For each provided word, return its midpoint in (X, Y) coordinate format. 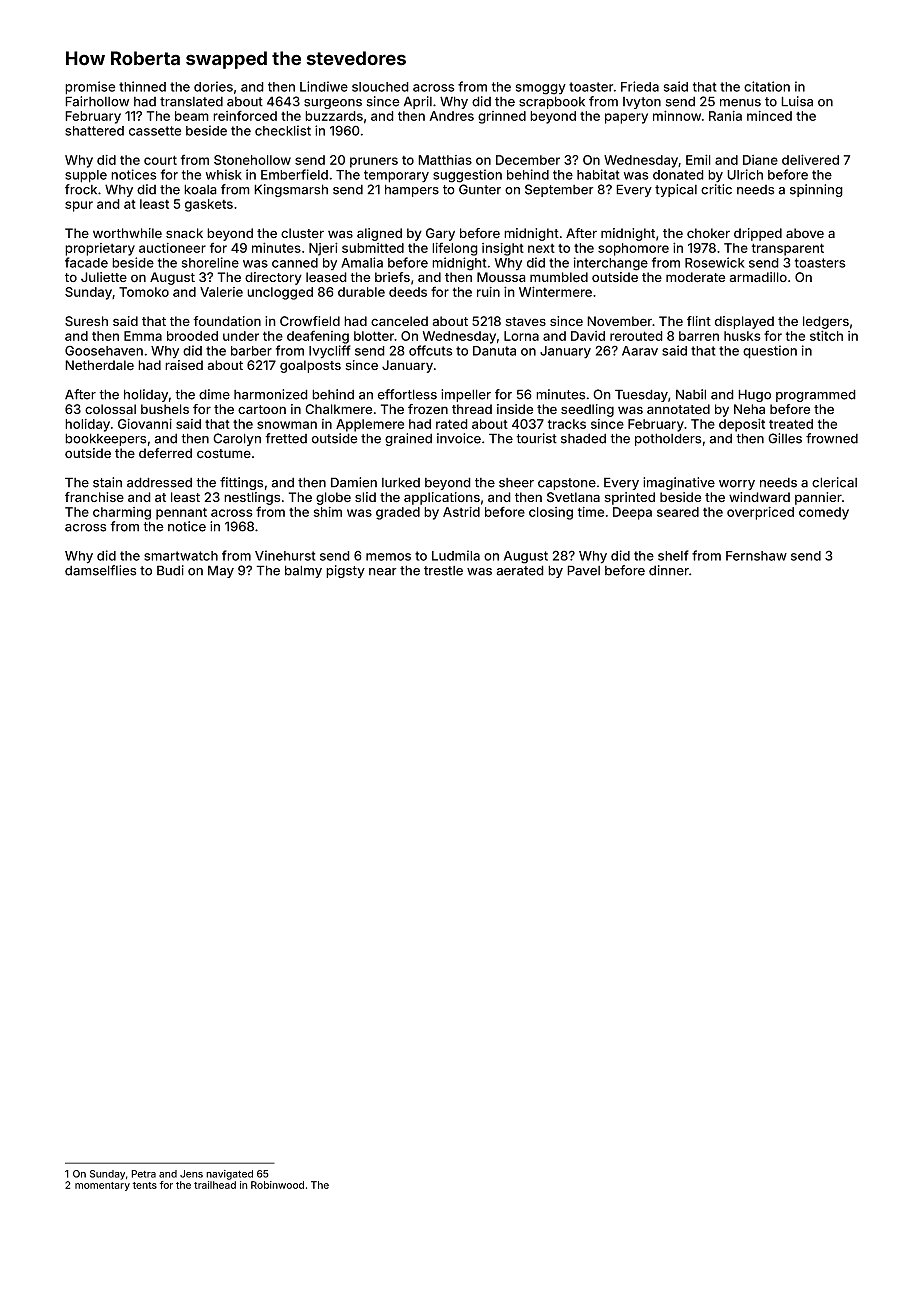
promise (90, 88)
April (418, 102)
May (221, 571)
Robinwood (277, 1185)
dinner (669, 570)
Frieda (640, 86)
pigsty (345, 571)
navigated (229, 1175)
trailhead (215, 1185)
